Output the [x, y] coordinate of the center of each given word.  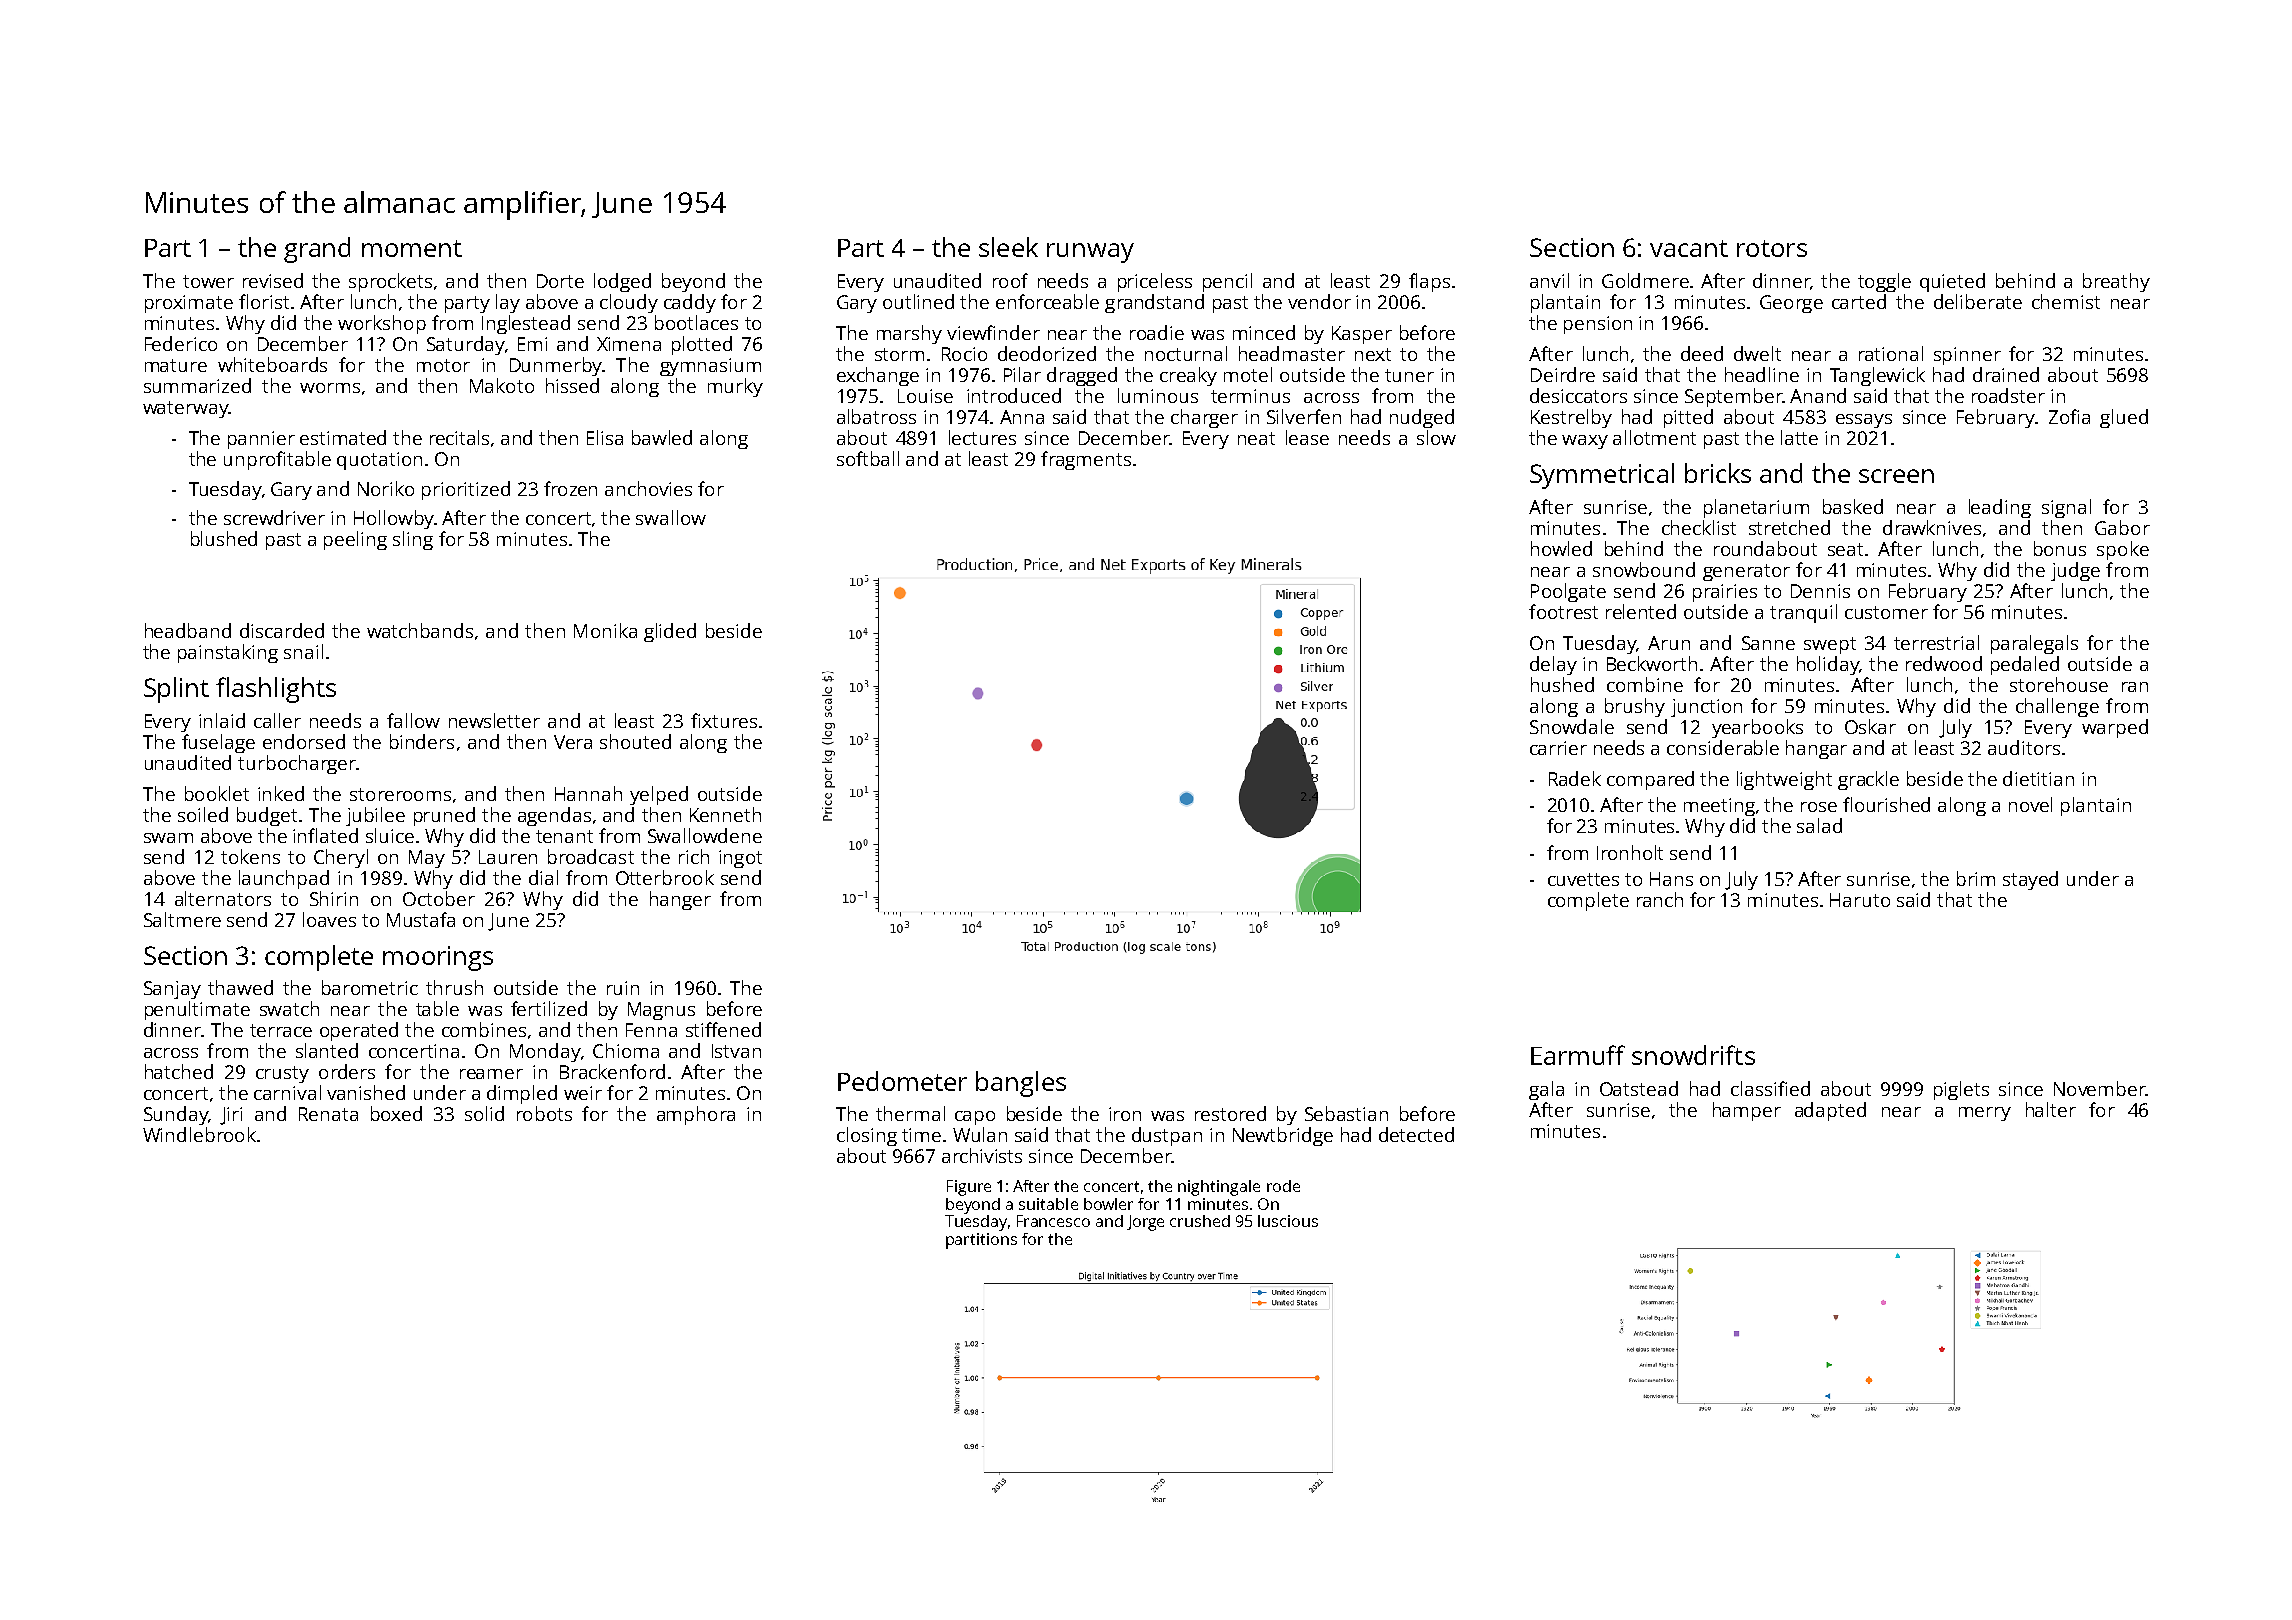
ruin [623, 988]
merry [1985, 1114]
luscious [1288, 1221]
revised [273, 280]
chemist [2066, 301]
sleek [1008, 247]
